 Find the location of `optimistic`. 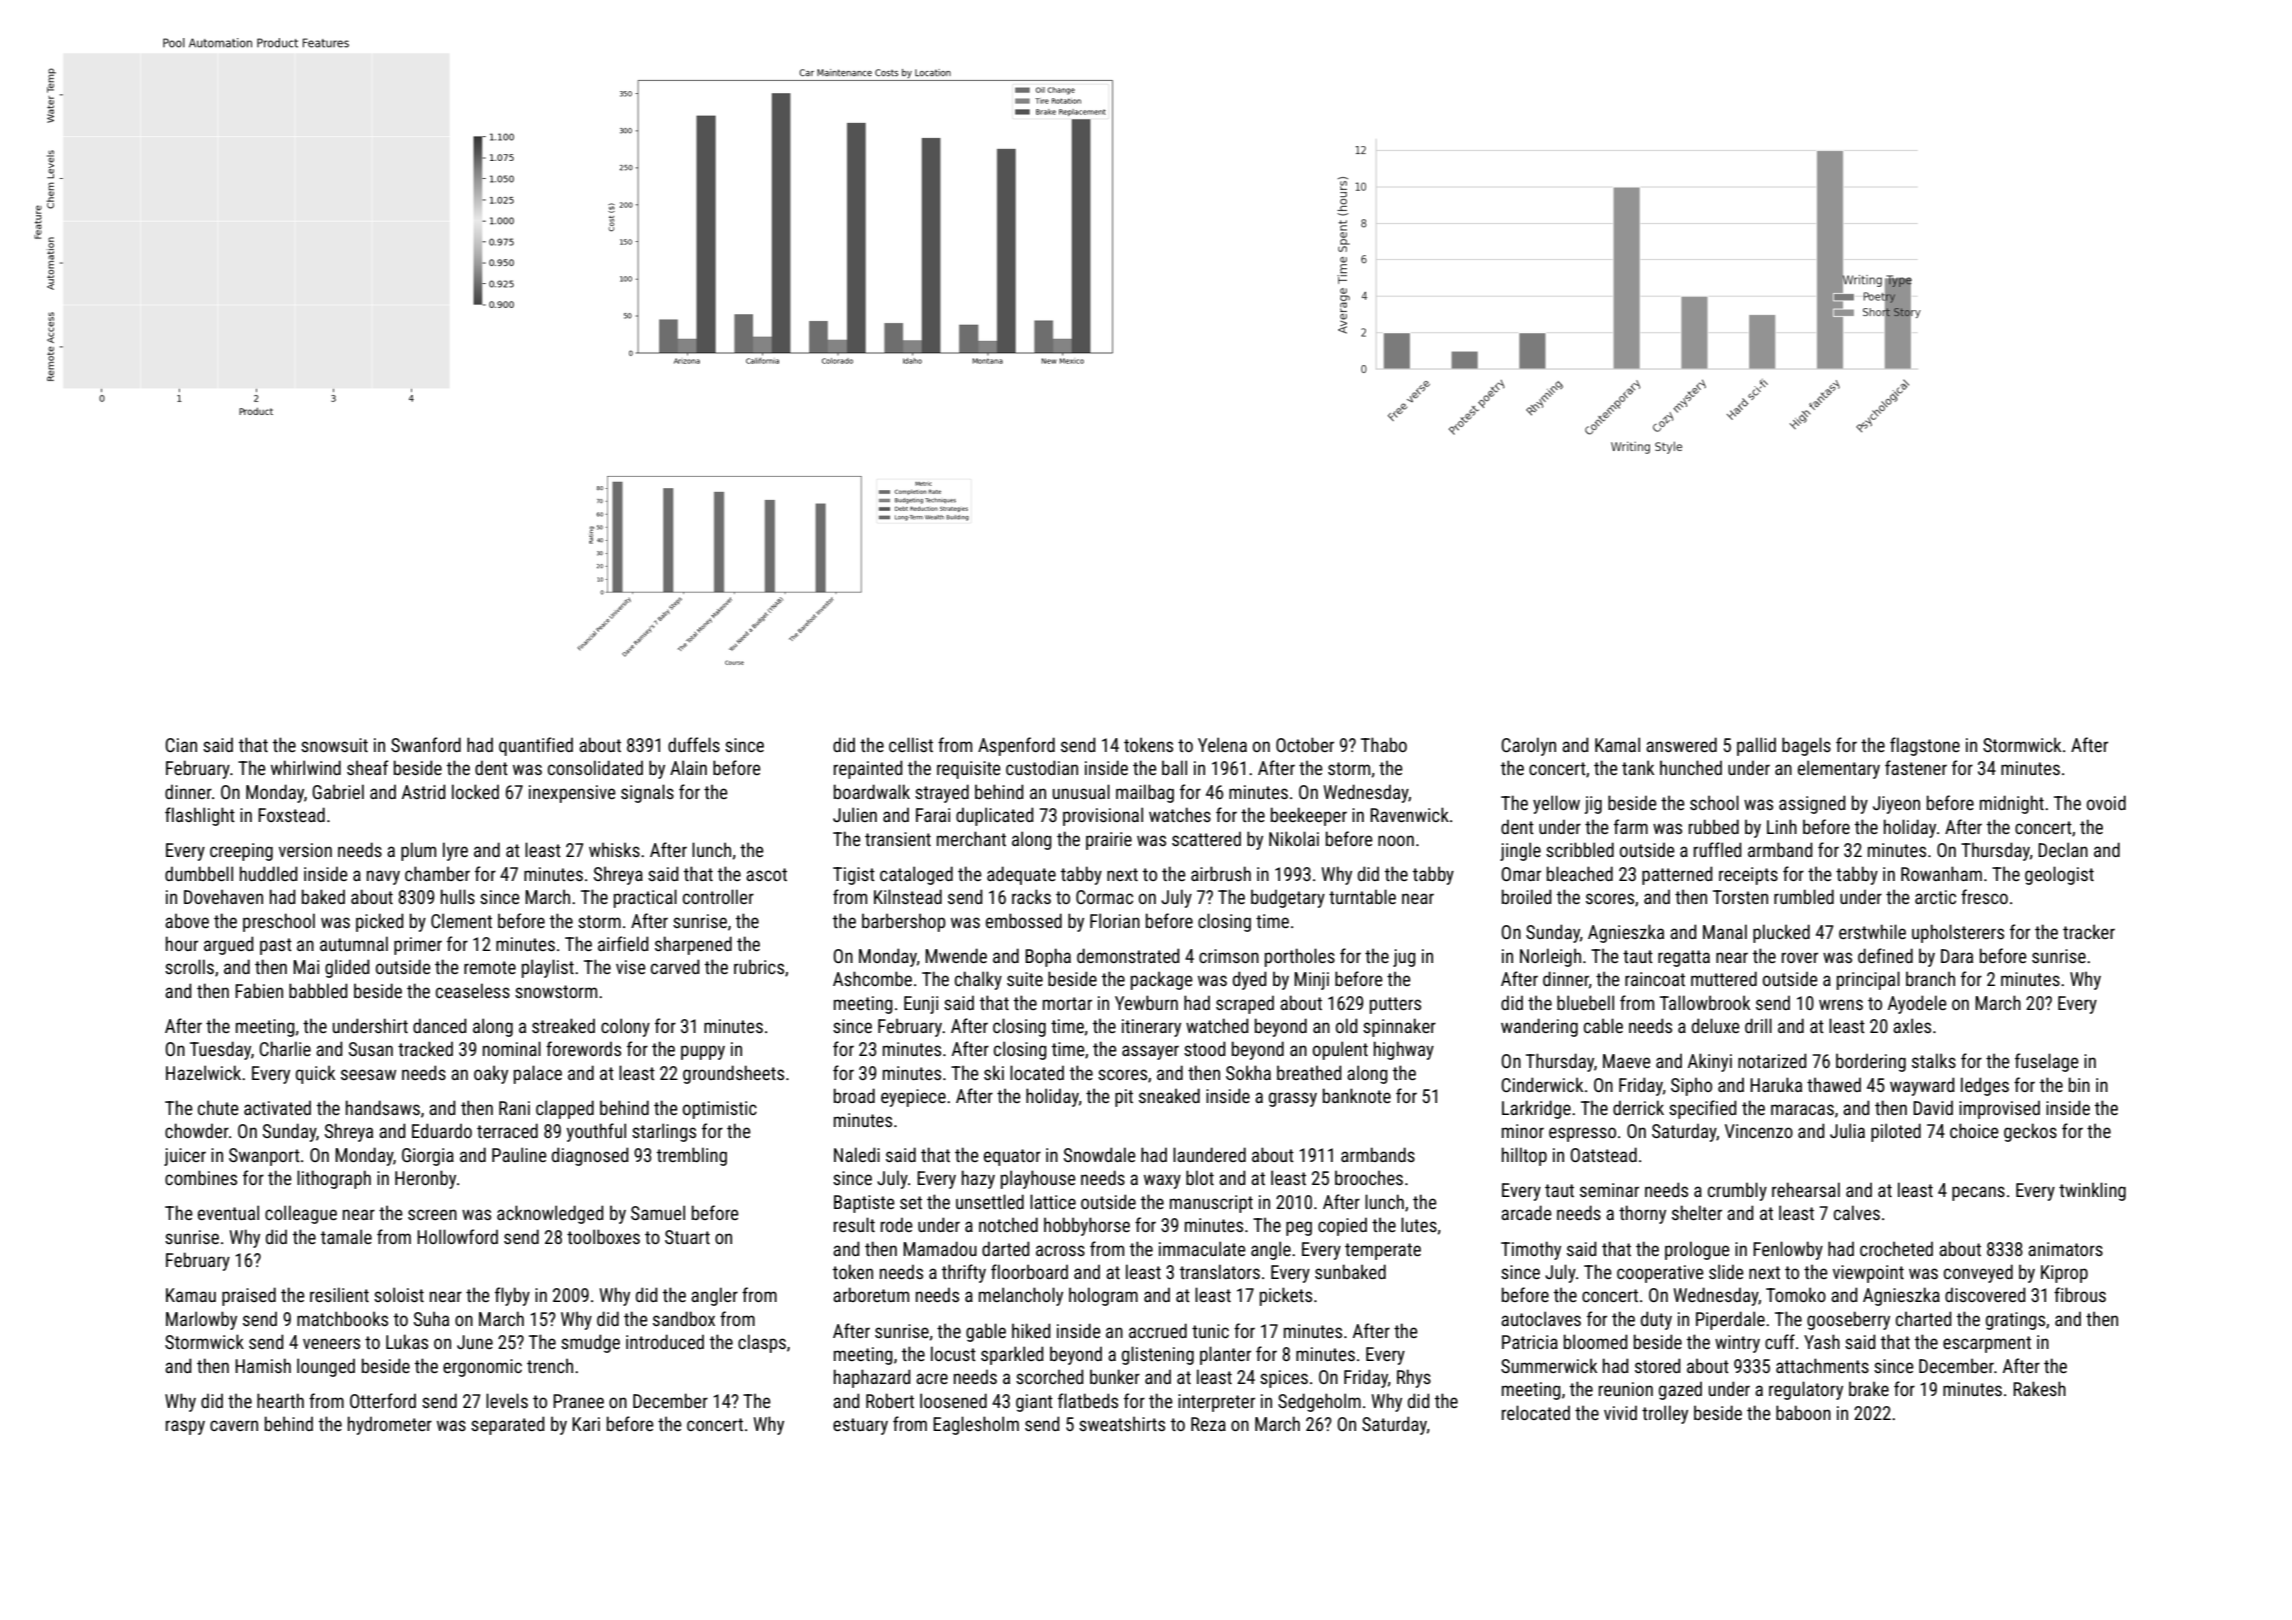

optimistic is located at coordinates (720, 1110).
